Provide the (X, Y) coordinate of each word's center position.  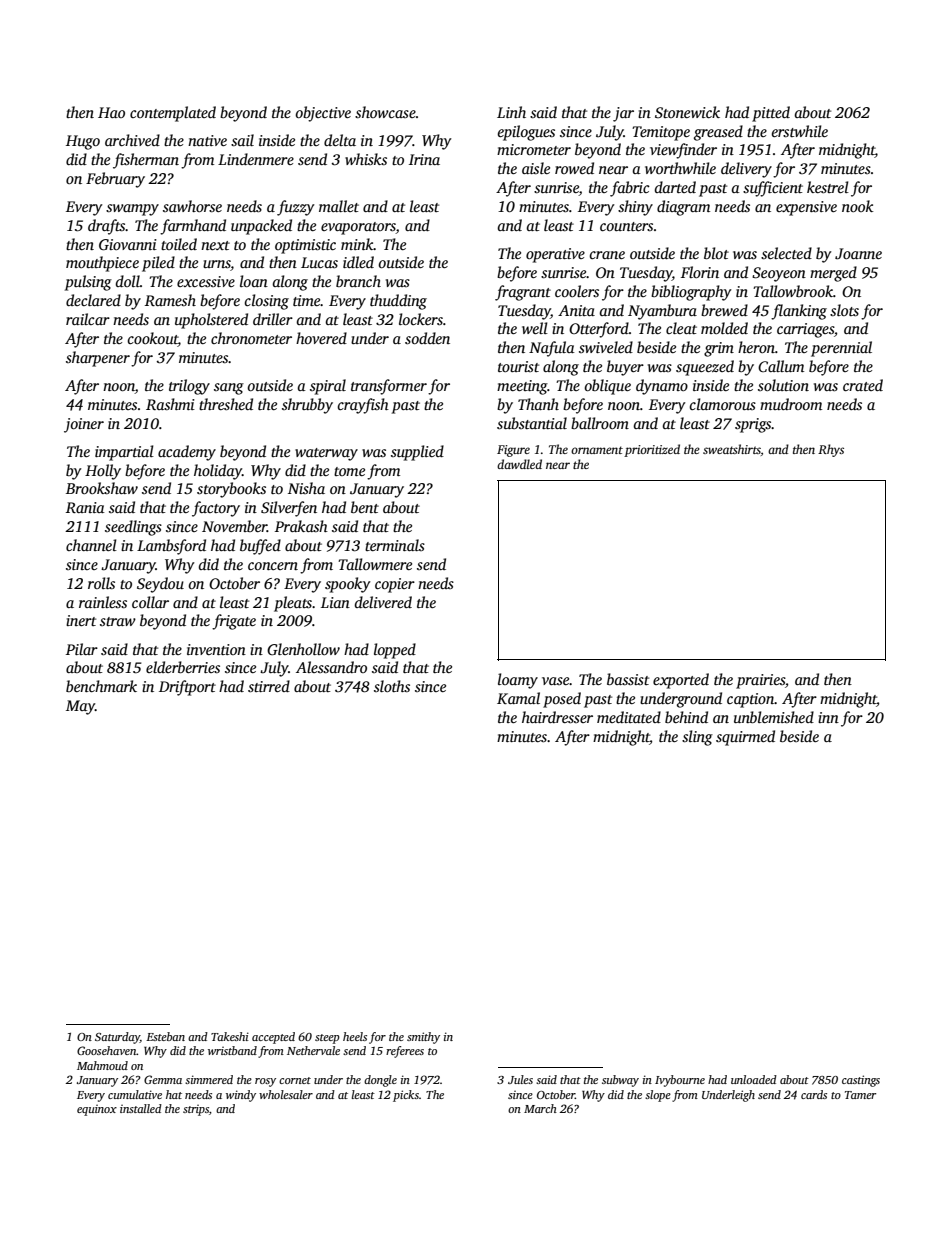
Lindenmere (256, 159)
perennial (841, 349)
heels (355, 1036)
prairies (760, 681)
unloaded (754, 1079)
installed (141, 1108)
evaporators (358, 228)
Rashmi (170, 404)
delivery (746, 170)
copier (395, 585)
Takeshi (230, 1036)
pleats (293, 604)
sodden (427, 338)
